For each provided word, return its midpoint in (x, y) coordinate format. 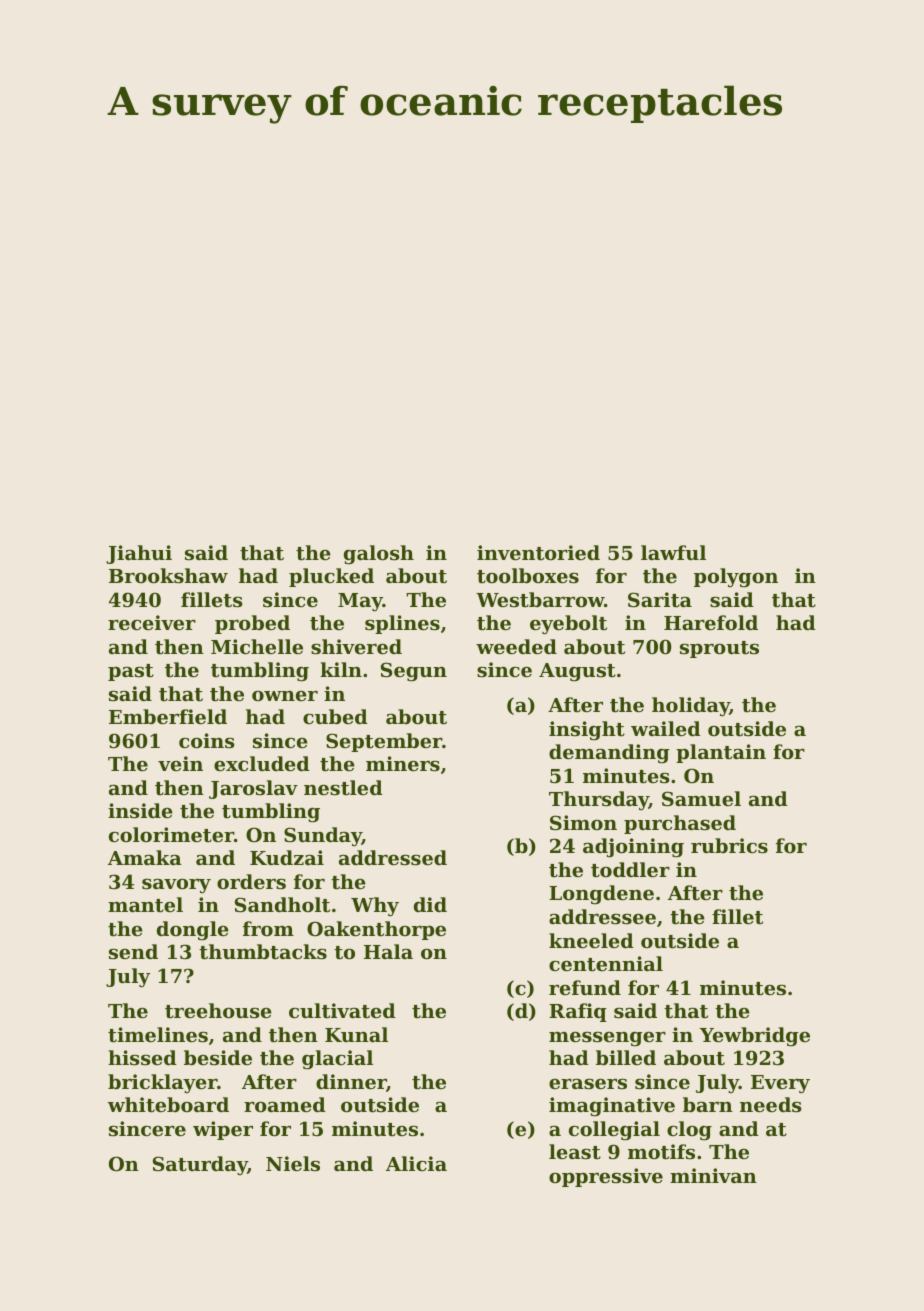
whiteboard (168, 1105)
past (131, 672)
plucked (331, 577)
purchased (680, 824)
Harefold (711, 622)
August (577, 672)
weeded (516, 646)
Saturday (200, 1165)
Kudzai (287, 857)
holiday (691, 706)
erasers (588, 1084)
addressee (602, 917)
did (430, 904)
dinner (351, 1083)
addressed (393, 858)
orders (251, 881)
